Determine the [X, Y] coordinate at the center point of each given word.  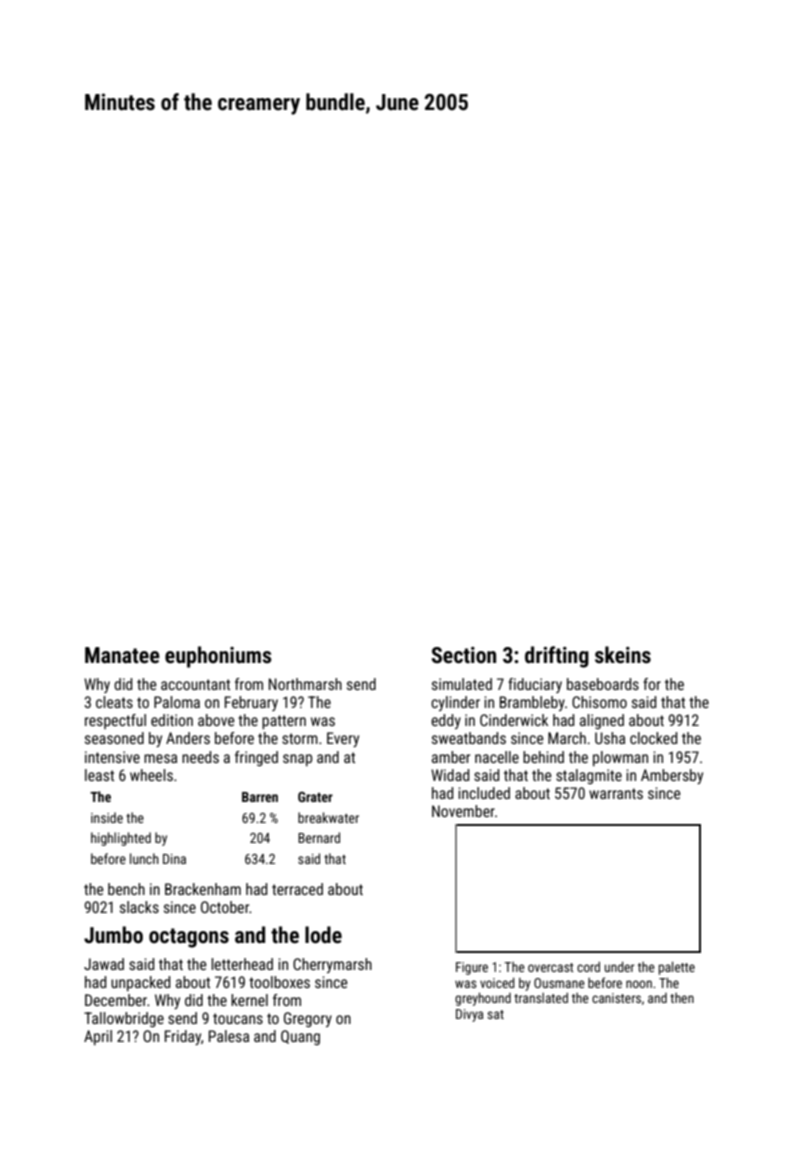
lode [323, 935]
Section [464, 655]
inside [107, 817]
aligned [602, 721]
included [484, 793]
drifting [557, 657]
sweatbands [469, 738]
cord [588, 967]
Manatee [122, 655]
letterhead [242, 964]
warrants [616, 793]
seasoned [114, 738]
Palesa [229, 1036]
